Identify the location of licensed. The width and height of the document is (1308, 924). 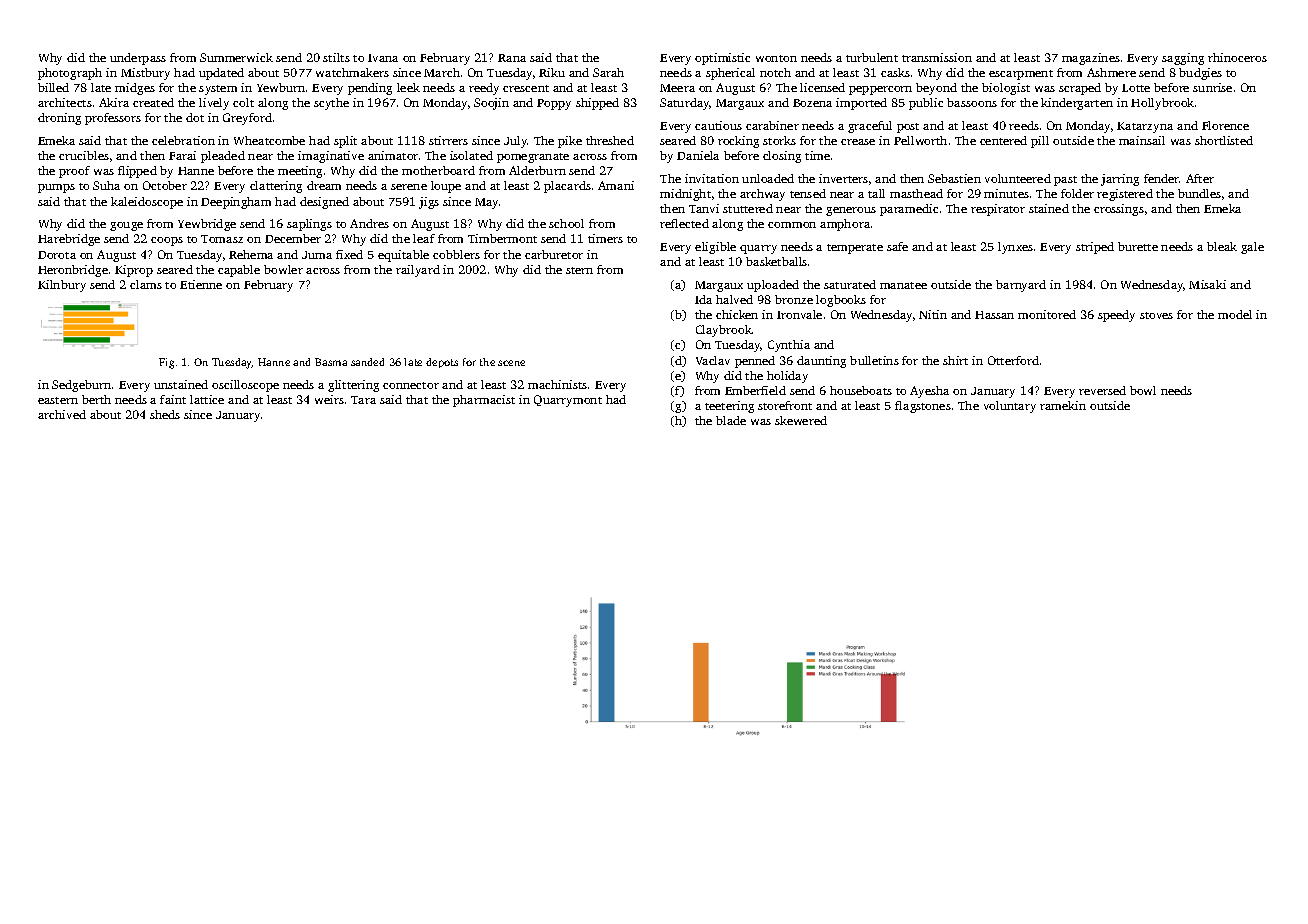
(822, 87).
